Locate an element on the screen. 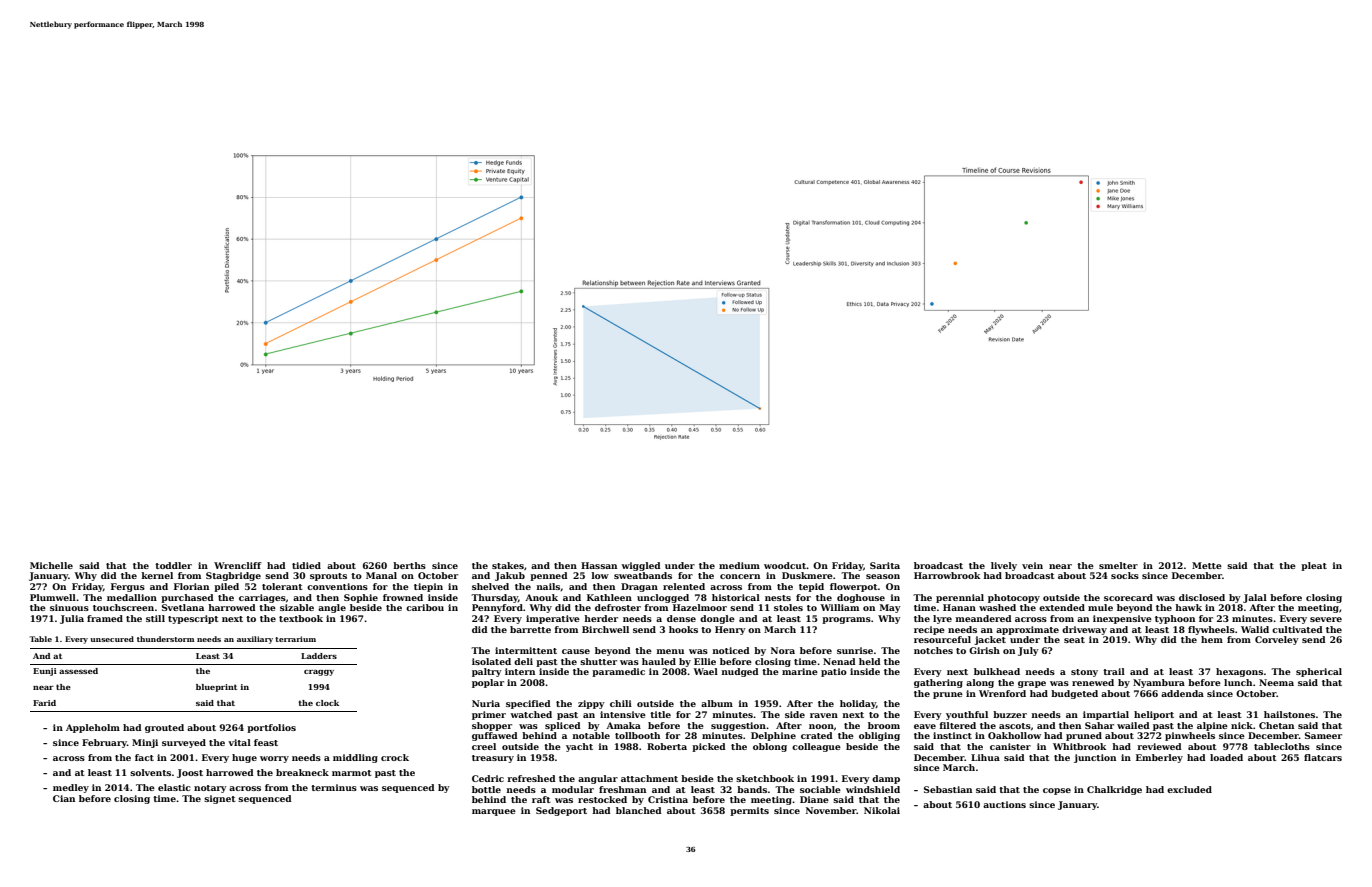 Image resolution: width=1372 pixels, height=887 pixels. auctions is located at coordinates (1004, 804).
